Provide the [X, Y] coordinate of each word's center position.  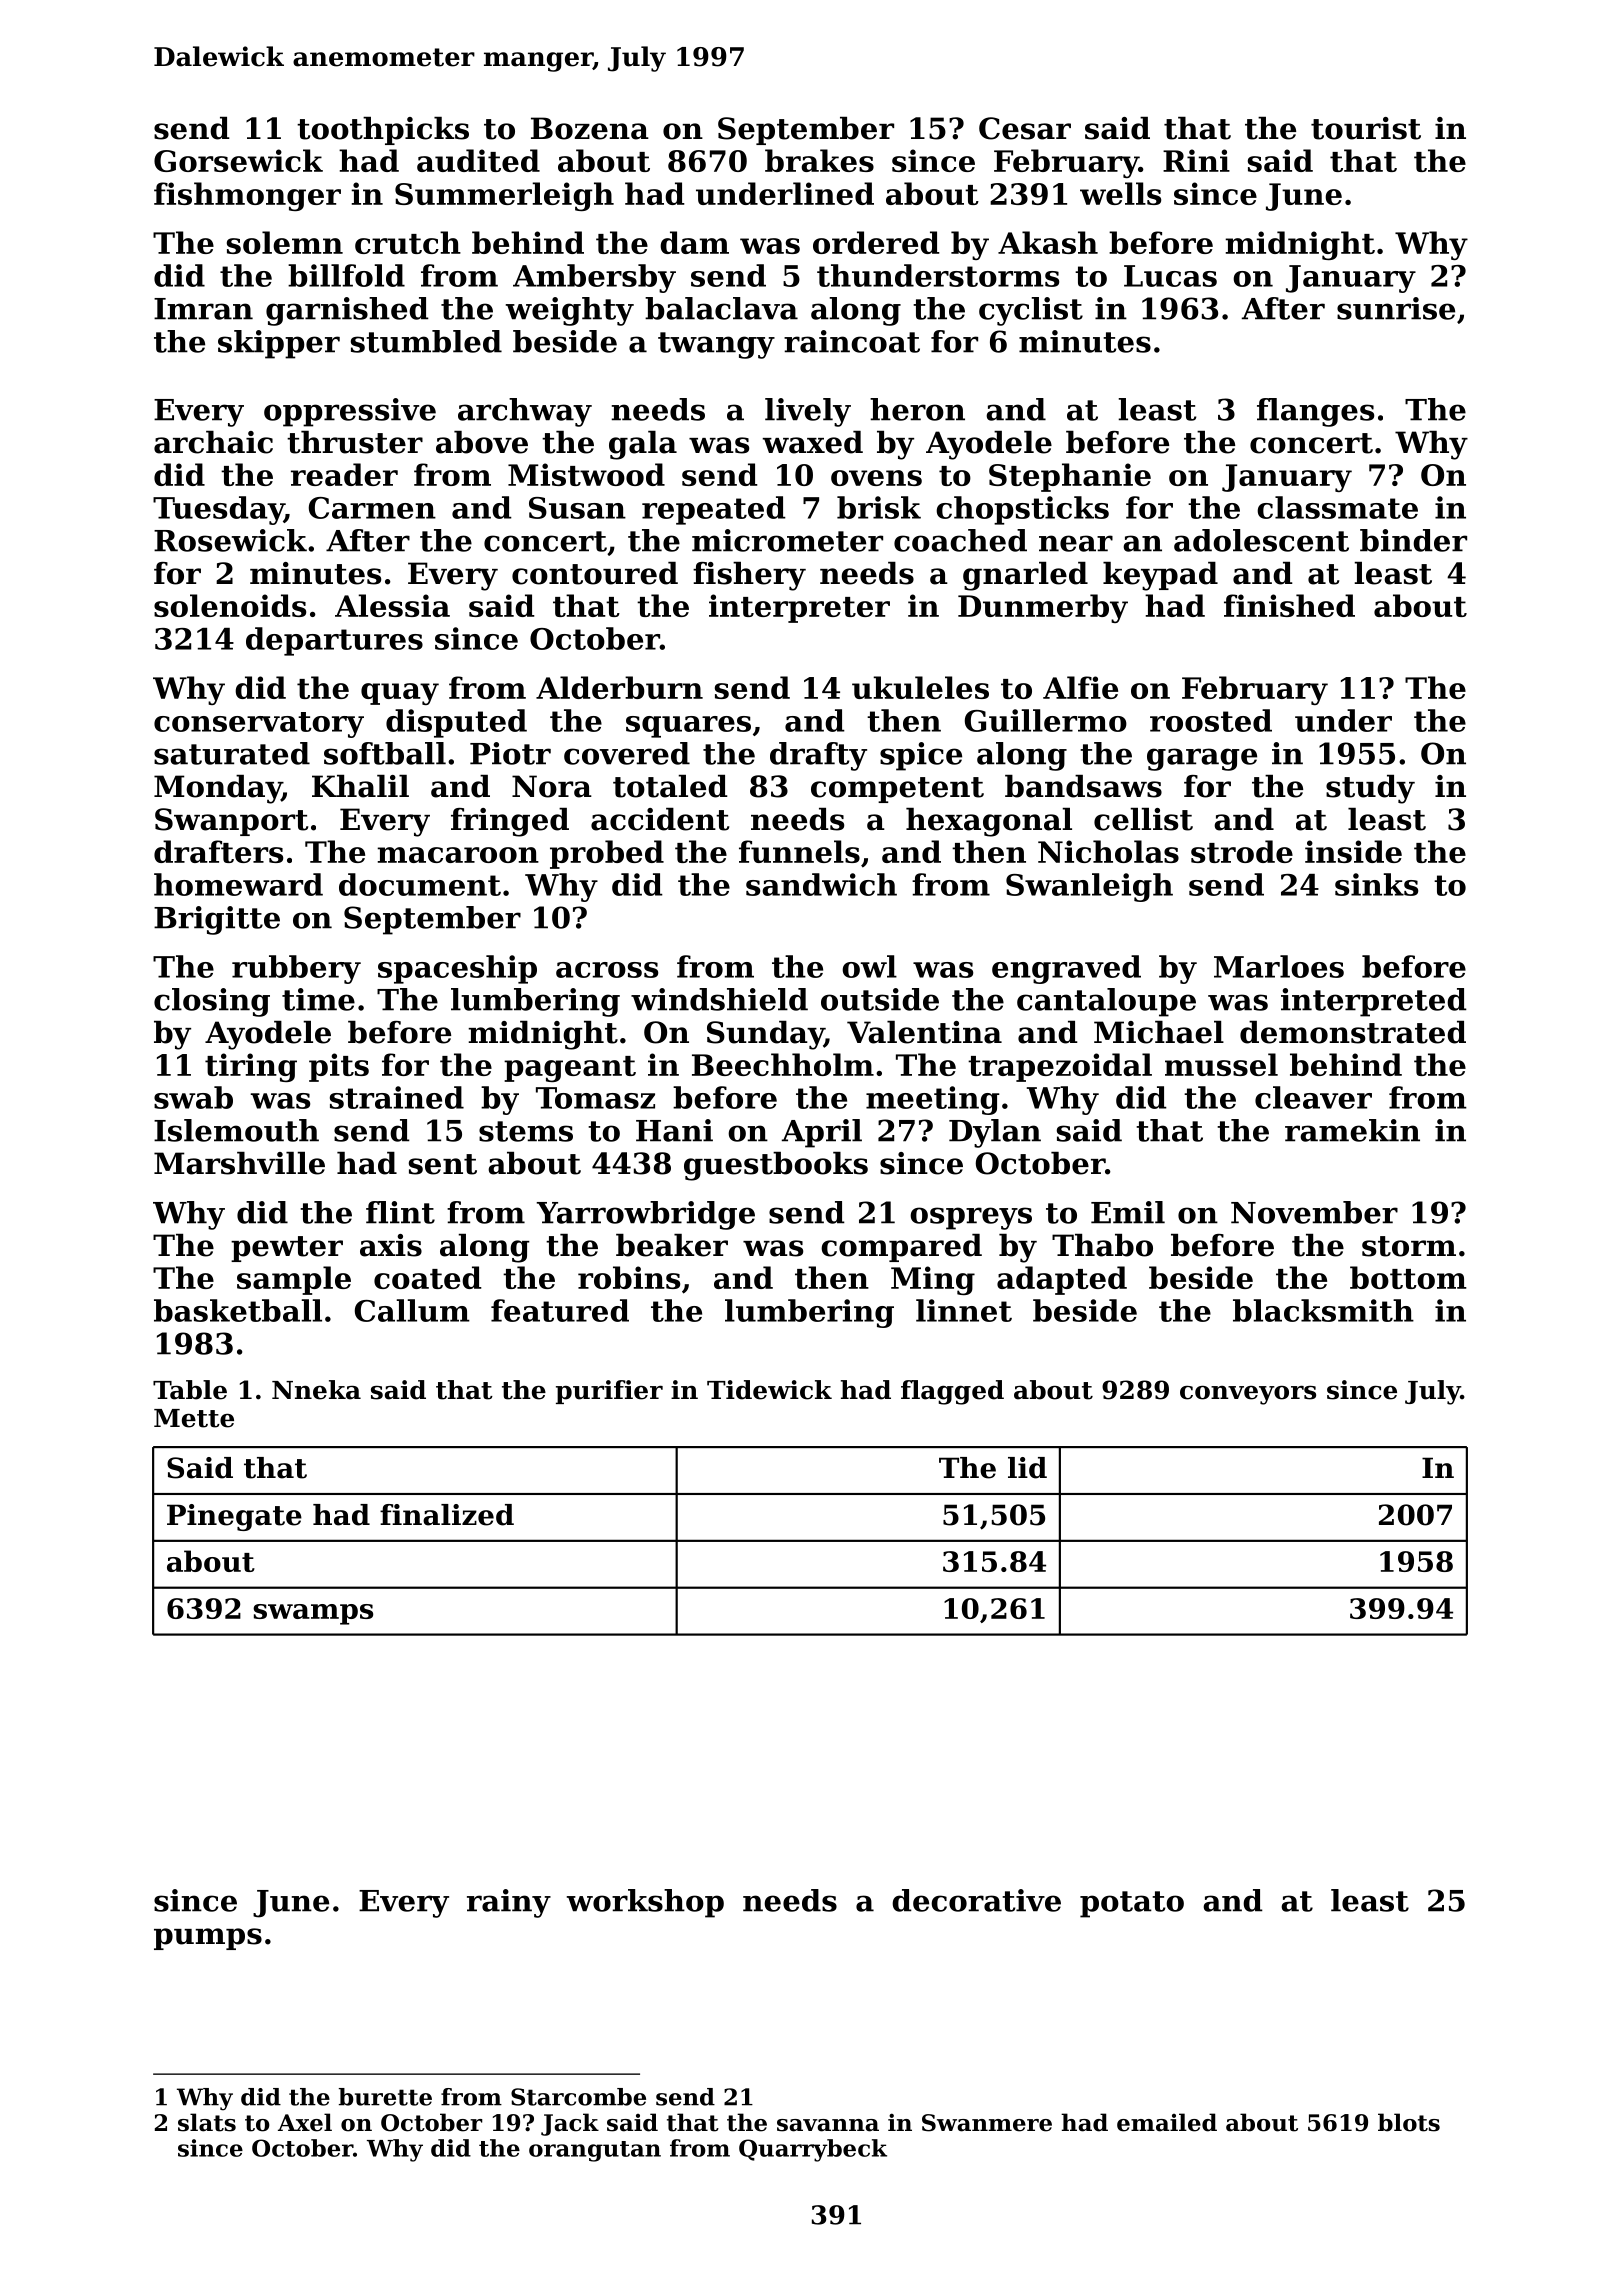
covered [627, 753]
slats [207, 2122]
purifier [609, 1392]
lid [1027, 1468]
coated [428, 1277]
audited [478, 160]
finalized [447, 1515]
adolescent [1261, 540]
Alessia [392, 605]
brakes [819, 160]
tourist [1366, 128]
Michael [1159, 1032]
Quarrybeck [813, 2150]
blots [1409, 2122]
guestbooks [776, 1166]
